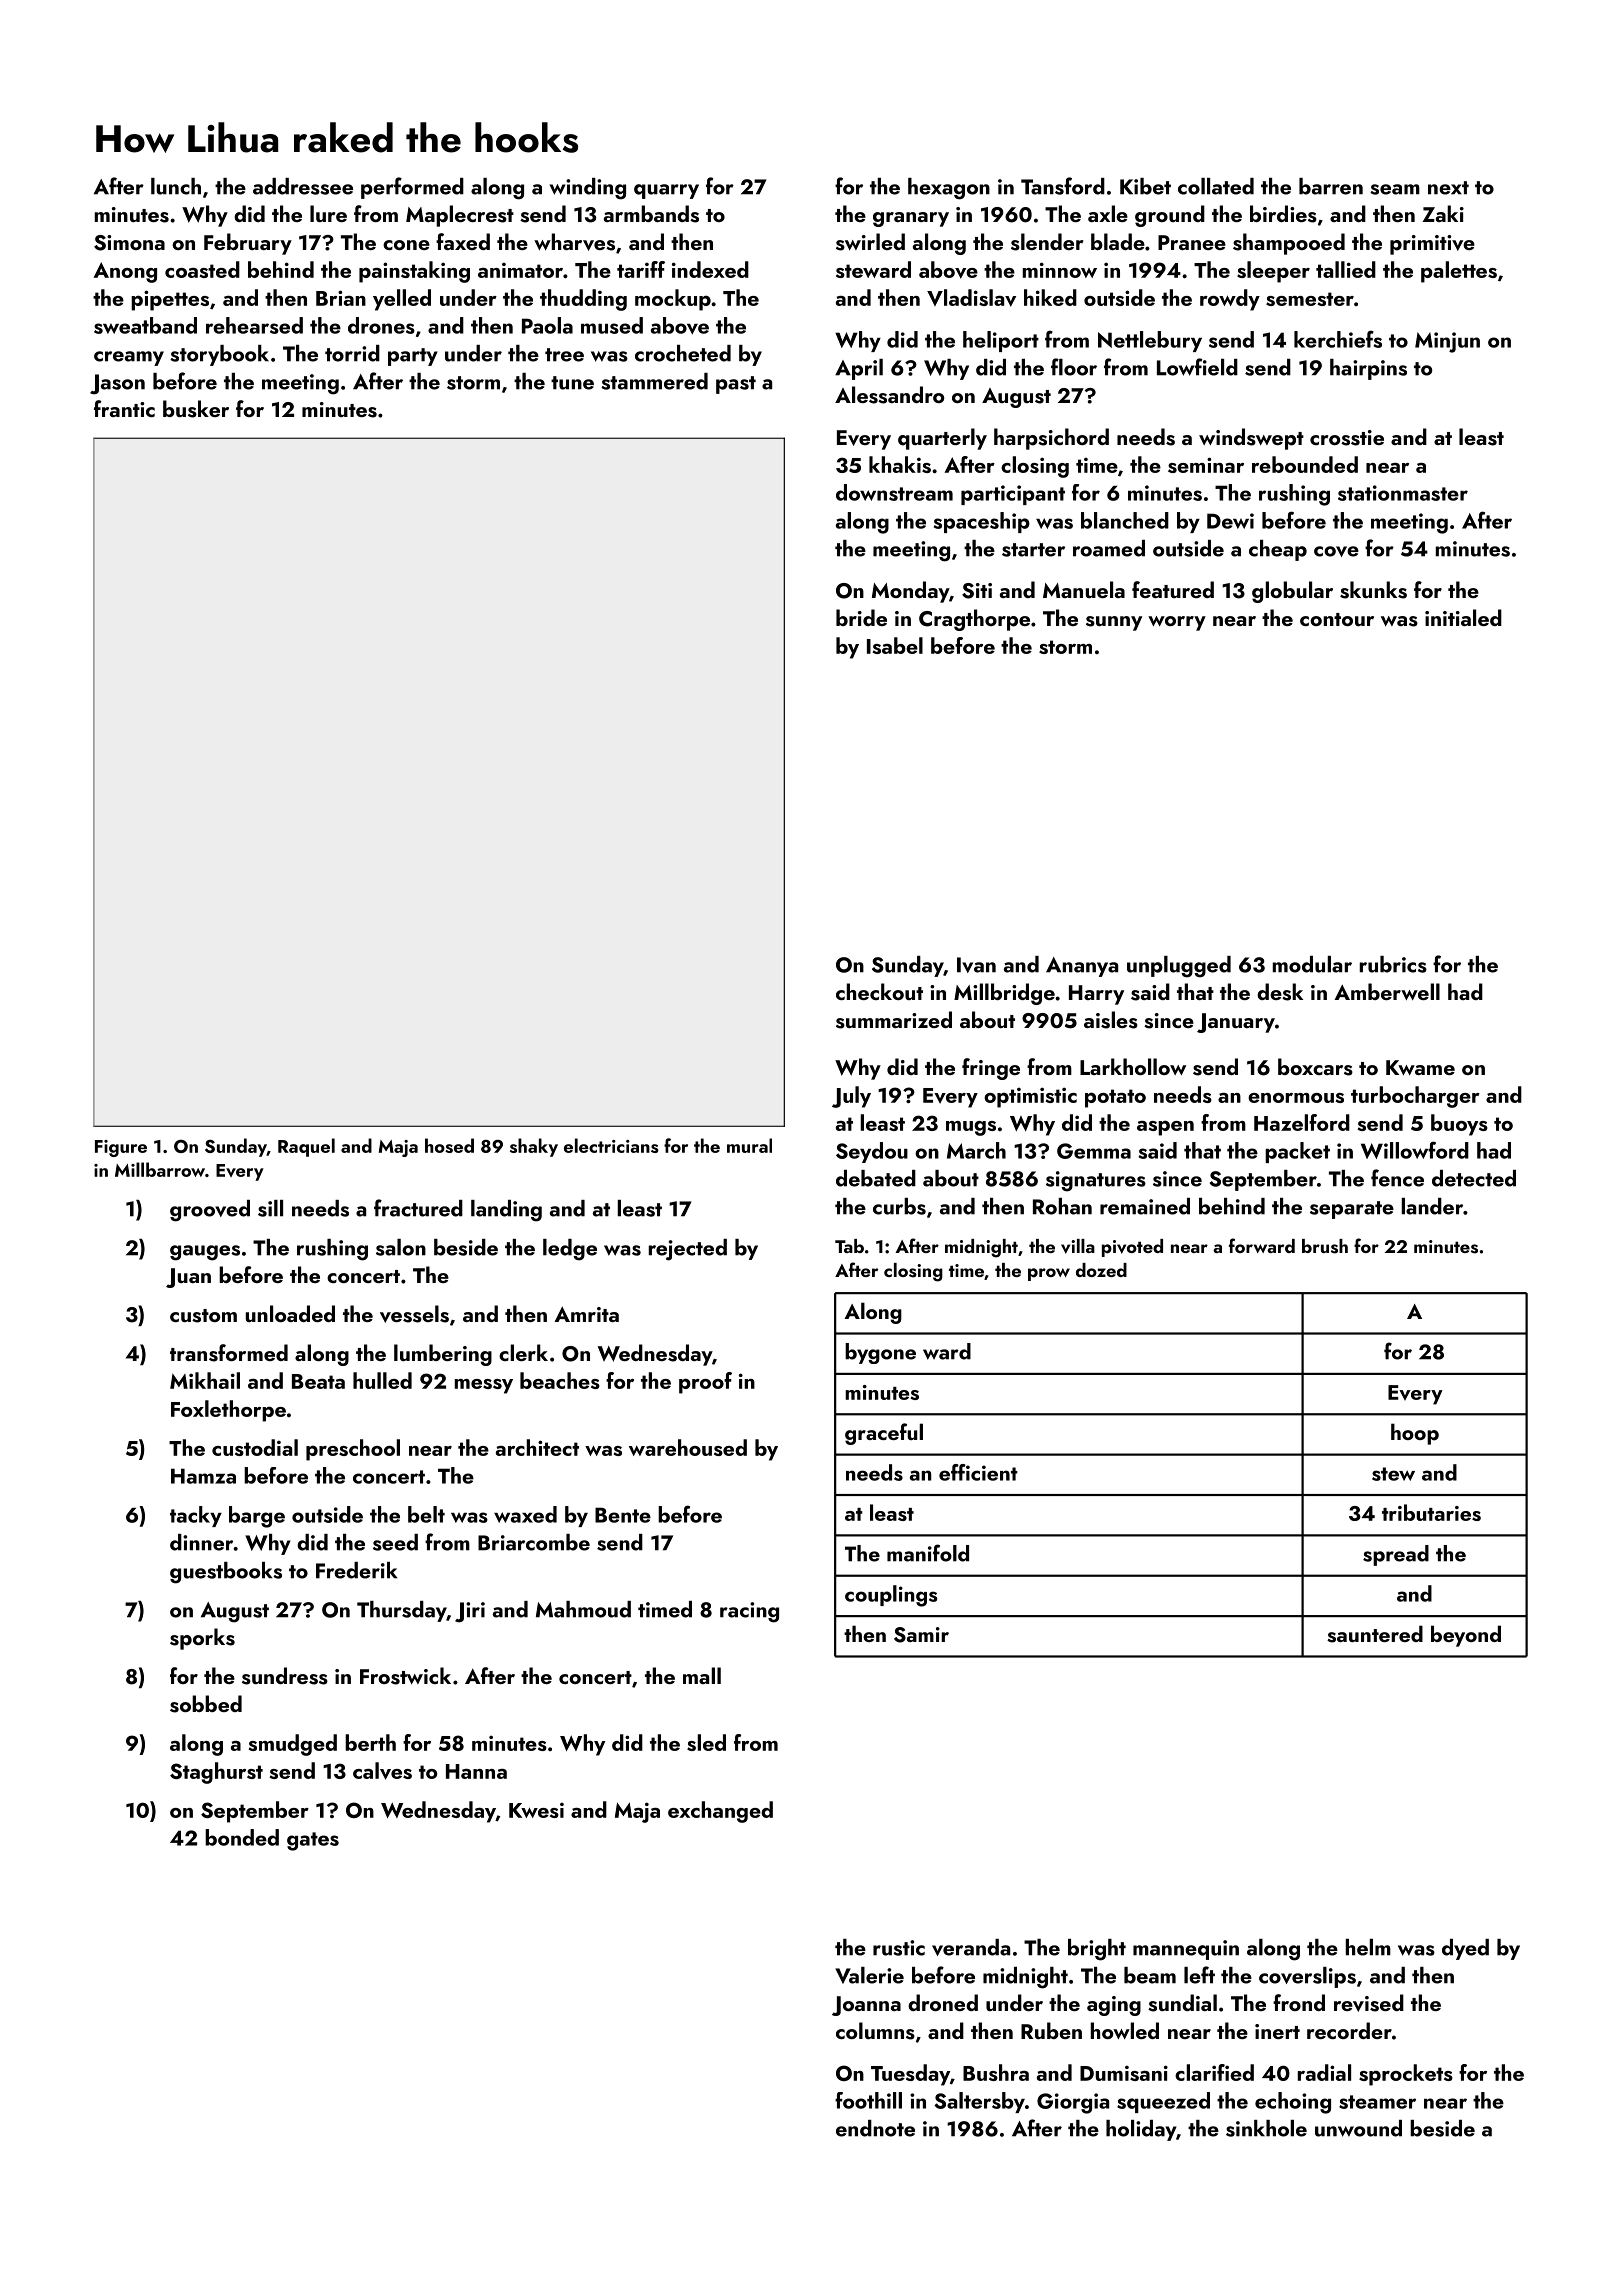  I want to click on worry, so click(1177, 623).
